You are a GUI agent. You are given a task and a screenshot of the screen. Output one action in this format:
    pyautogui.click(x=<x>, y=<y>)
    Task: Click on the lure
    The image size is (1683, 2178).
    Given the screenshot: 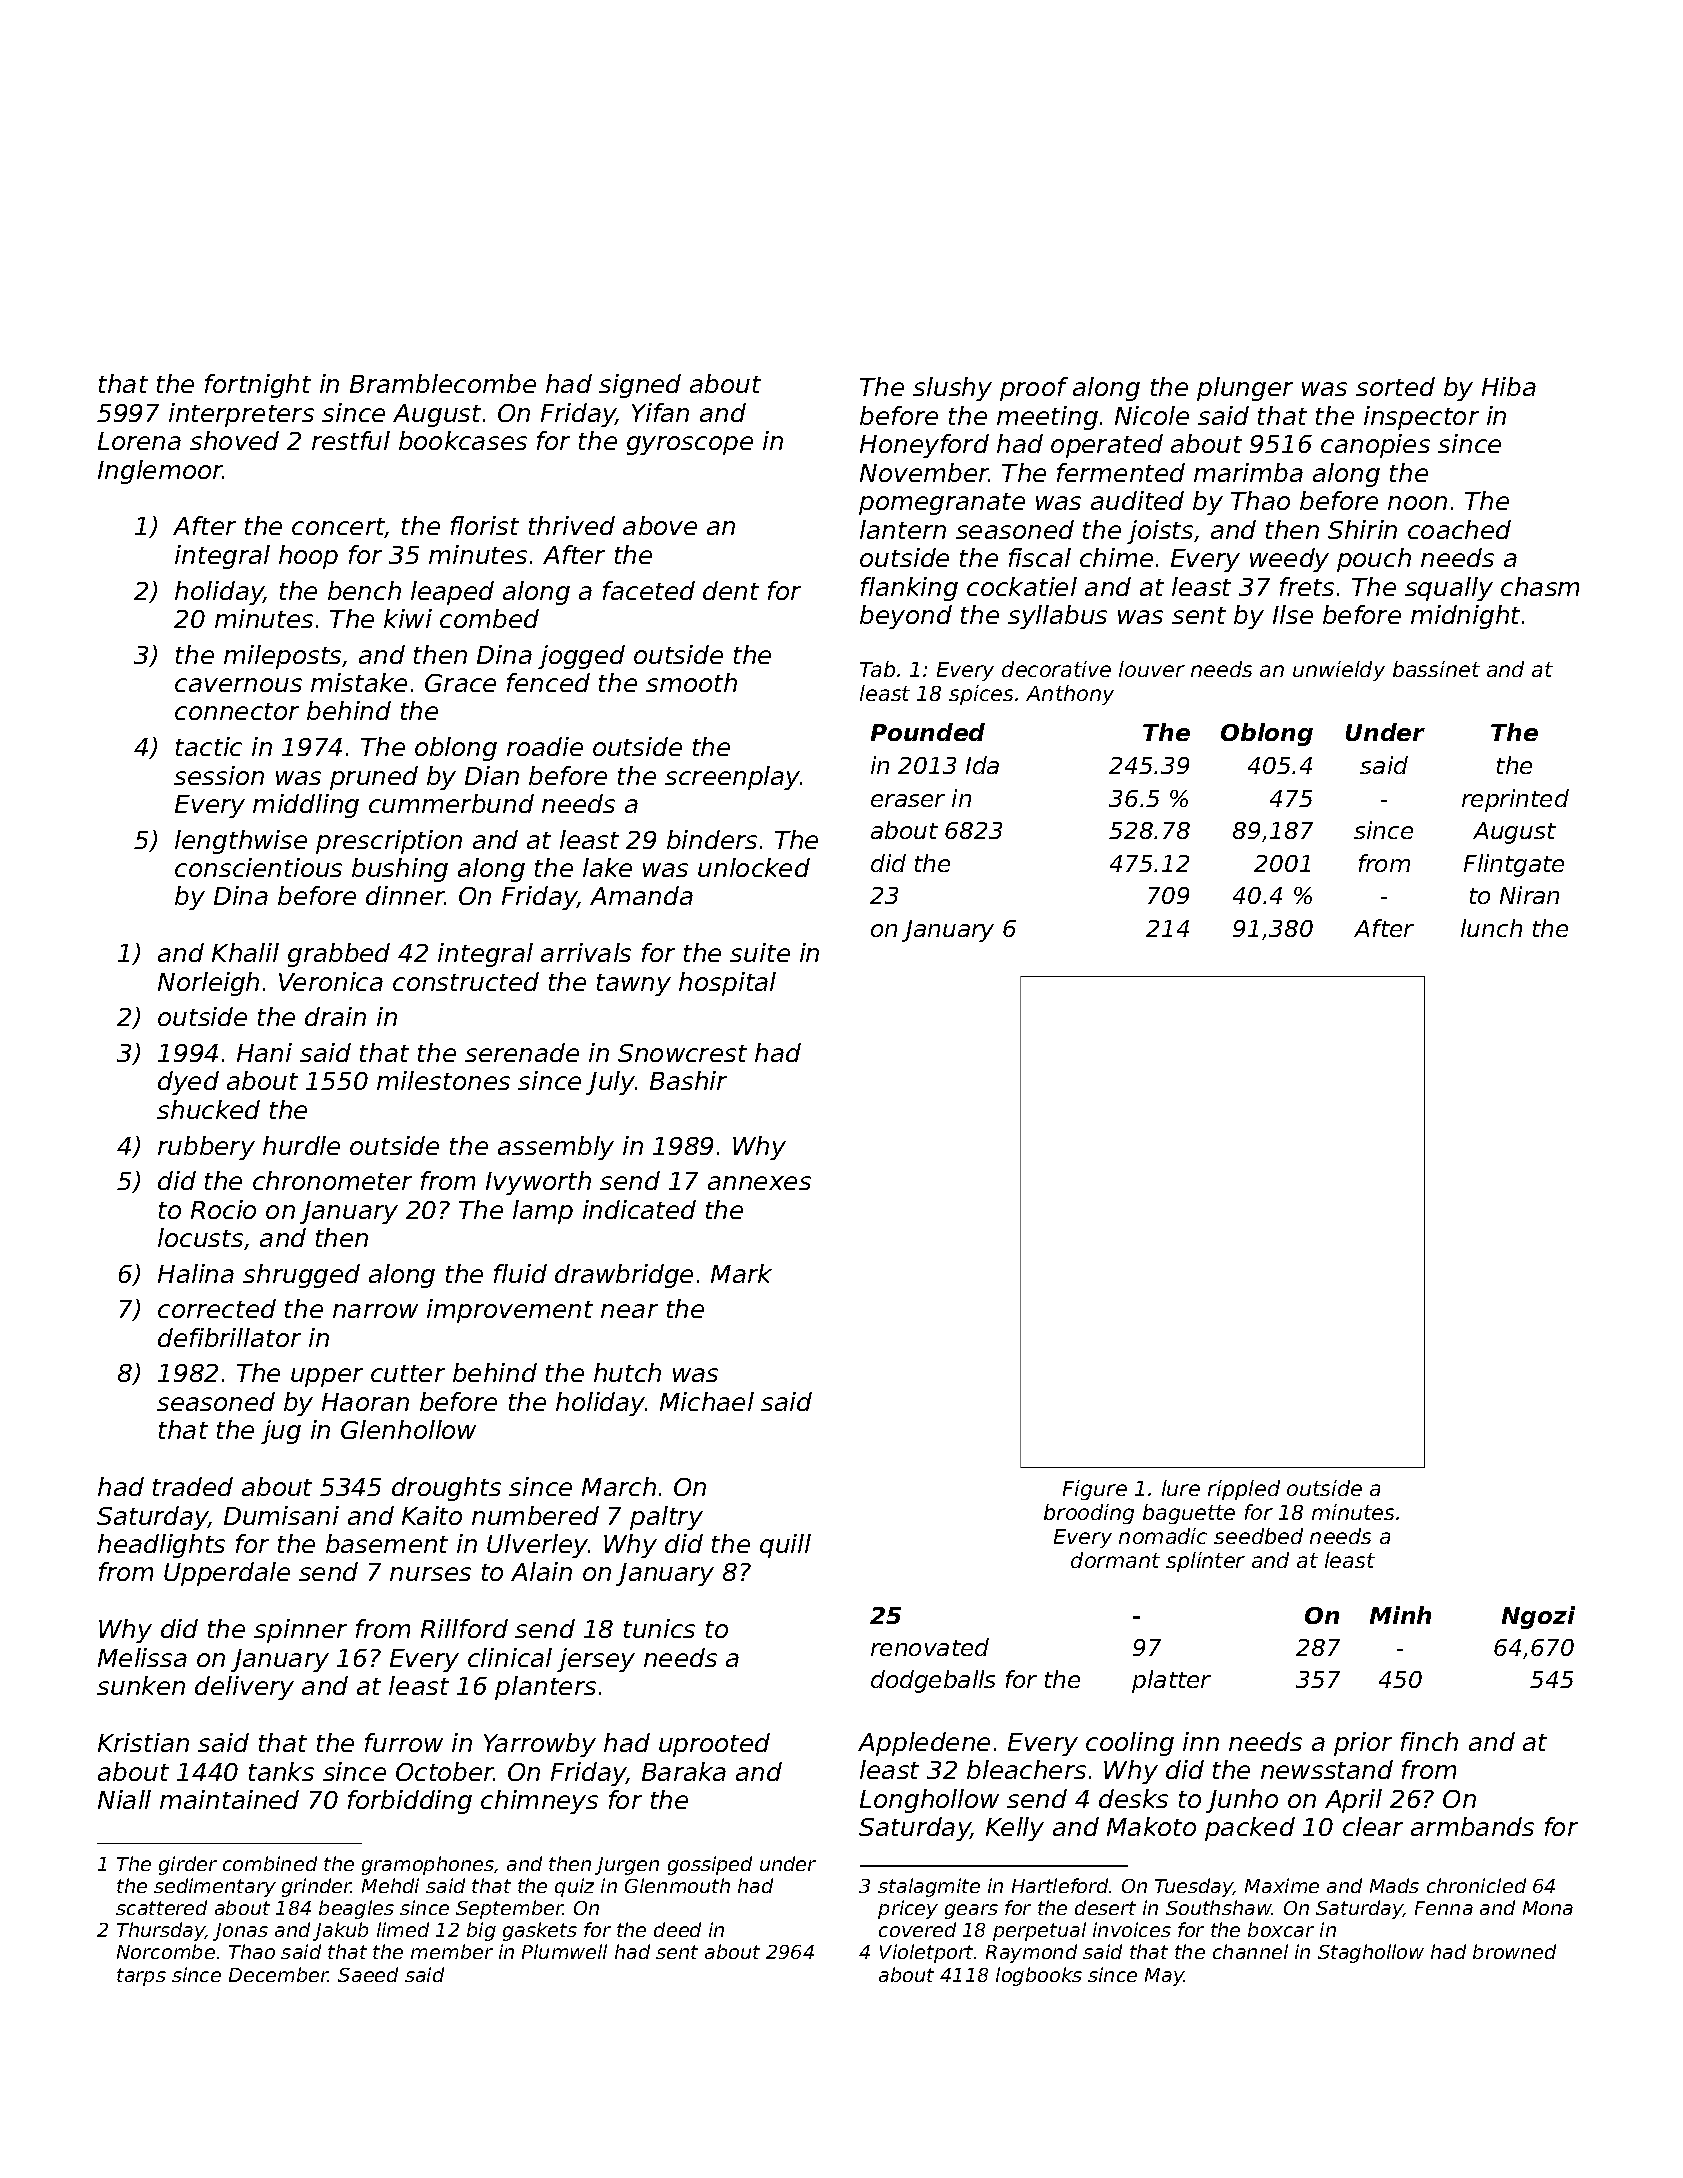 What is the action you would take?
    pyautogui.click(x=1181, y=1488)
